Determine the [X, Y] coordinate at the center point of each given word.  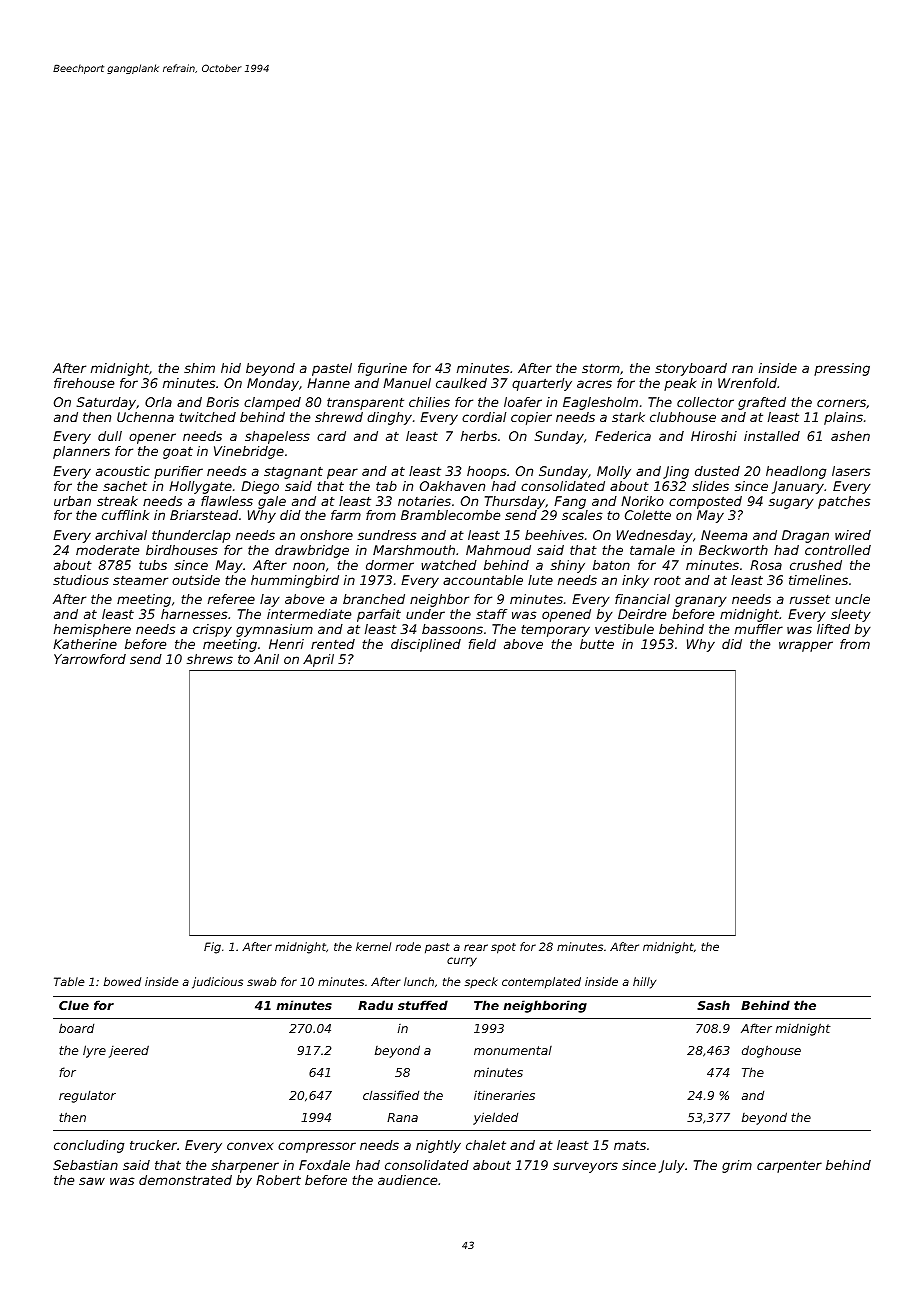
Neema [724, 535]
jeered [129, 1051]
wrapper [806, 646]
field [482, 644]
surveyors [585, 1167]
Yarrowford [90, 659]
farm [346, 515]
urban [72, 501]
